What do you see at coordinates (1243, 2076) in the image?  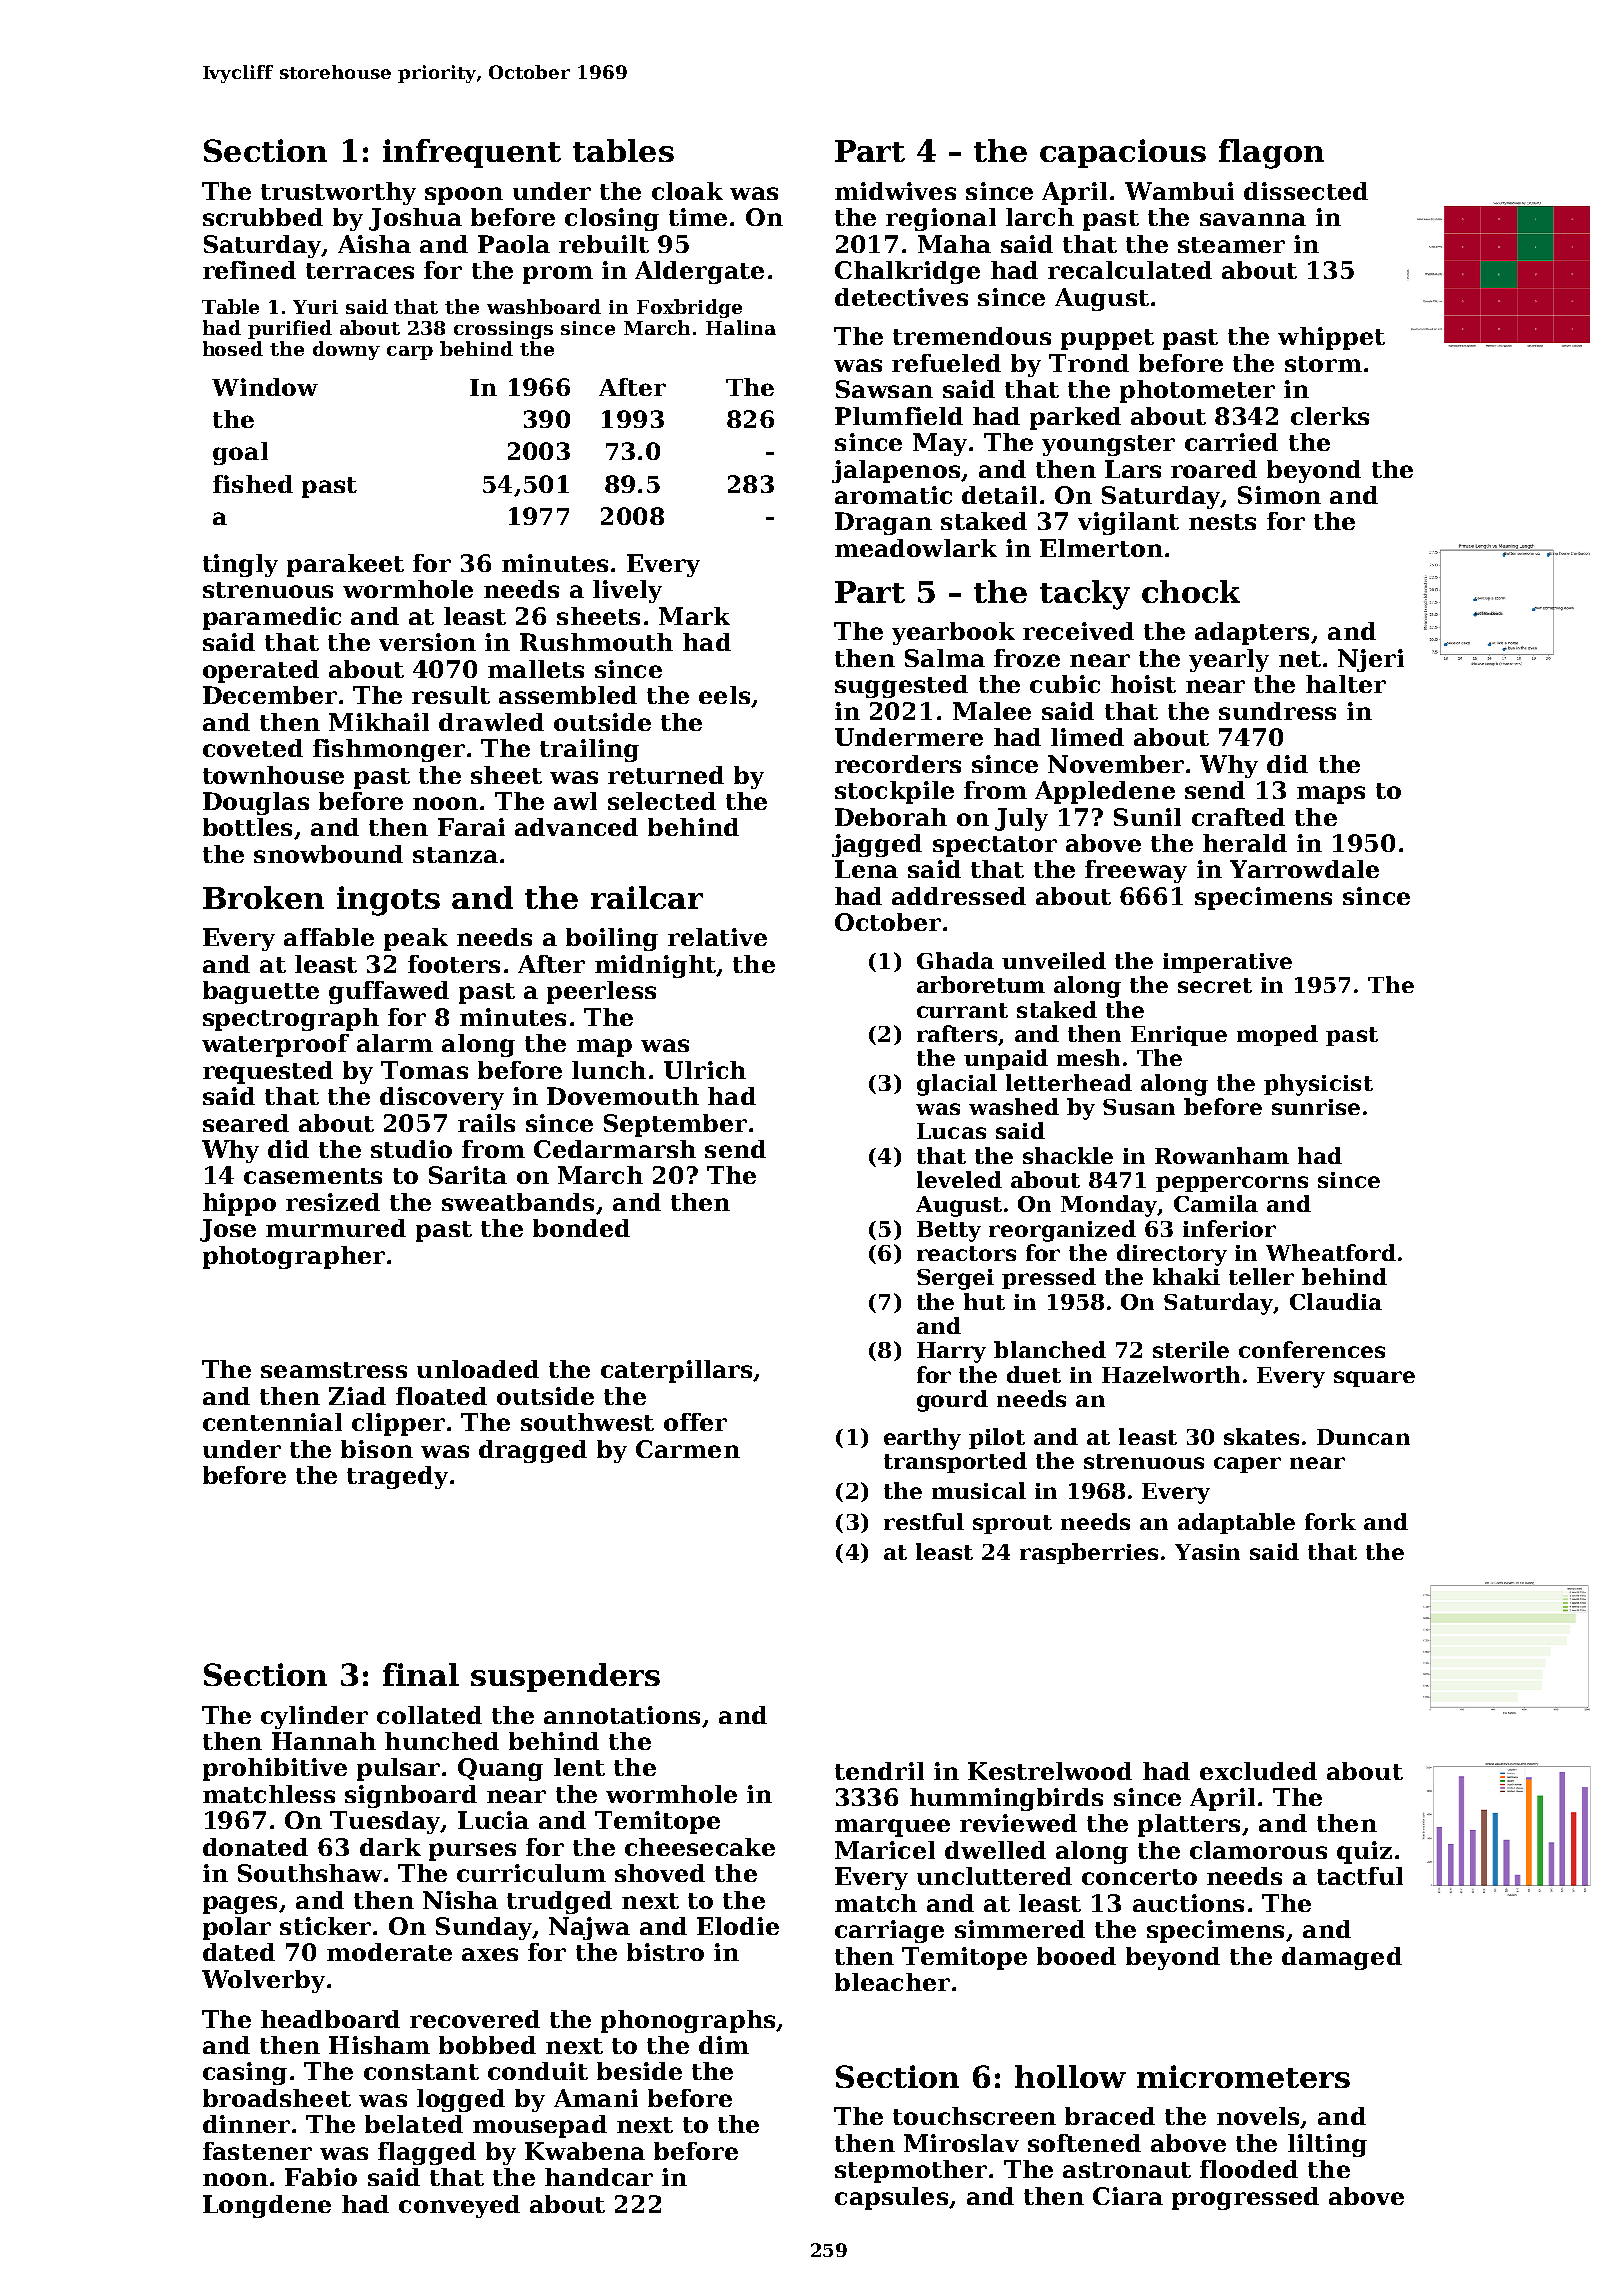 I see `micrometers` at bounding box center [1243, 2076].
